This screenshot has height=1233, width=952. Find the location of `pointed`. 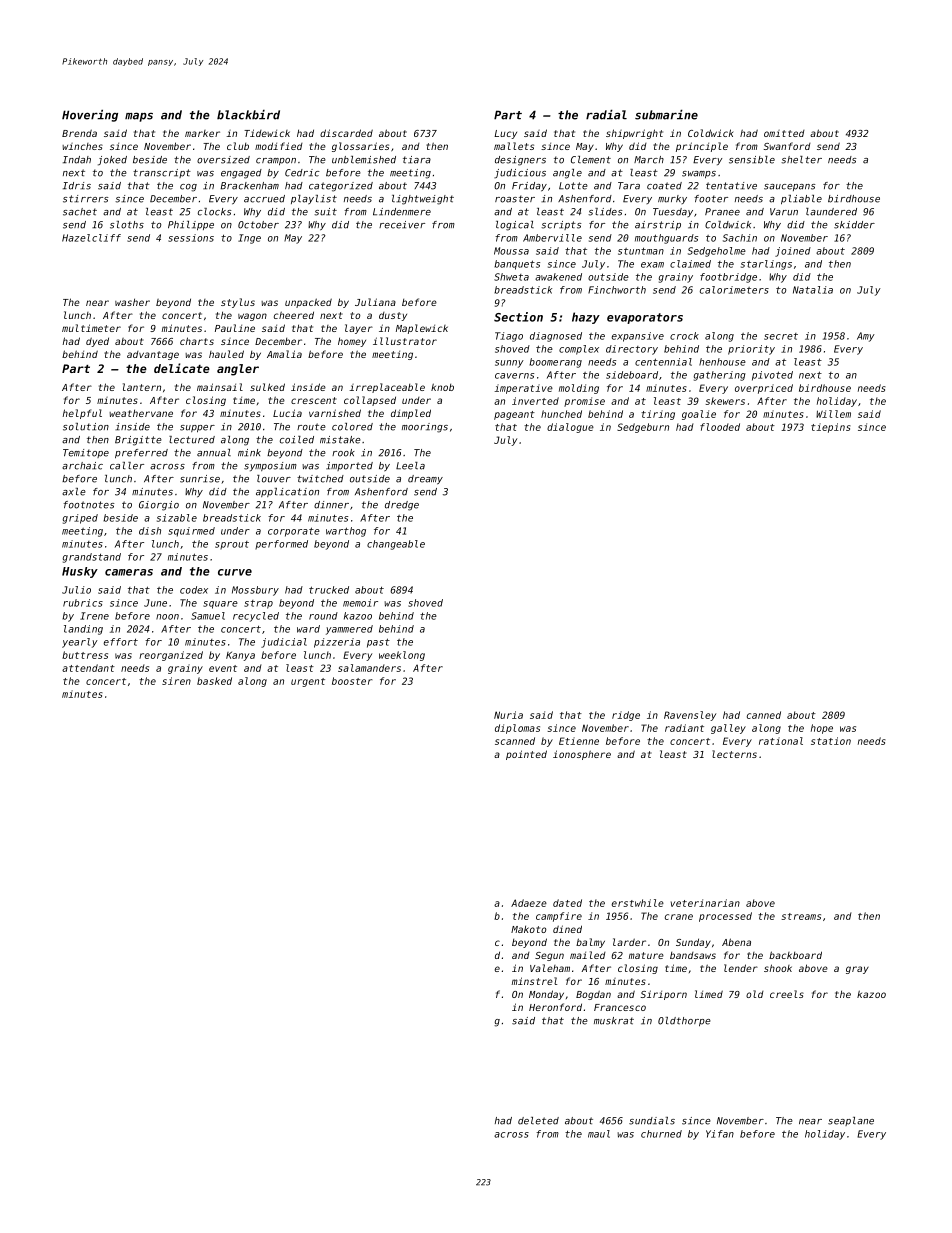

pointed is located at coordinates (526, 755).
